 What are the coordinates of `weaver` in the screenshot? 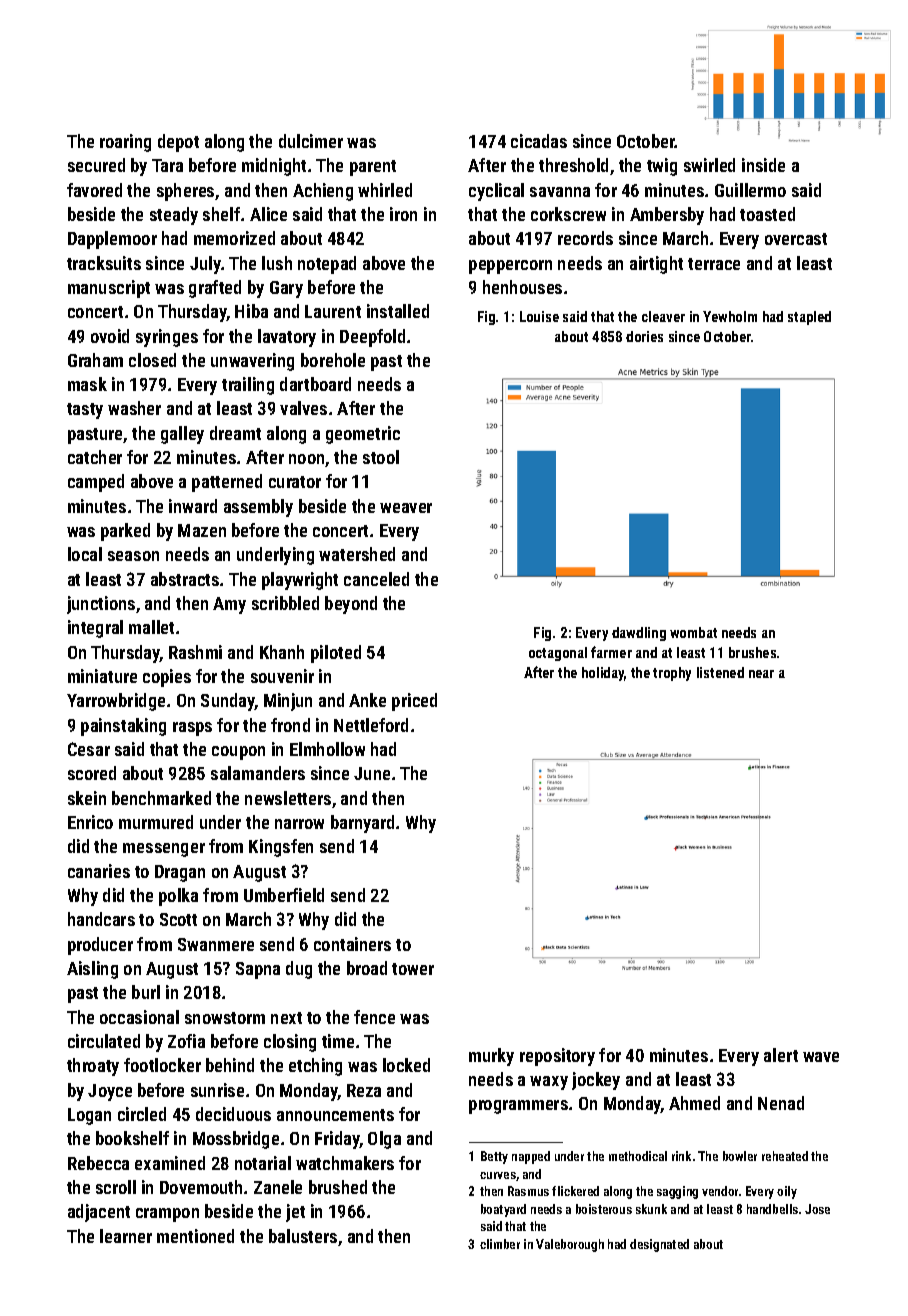 It's located at (406, 508).
